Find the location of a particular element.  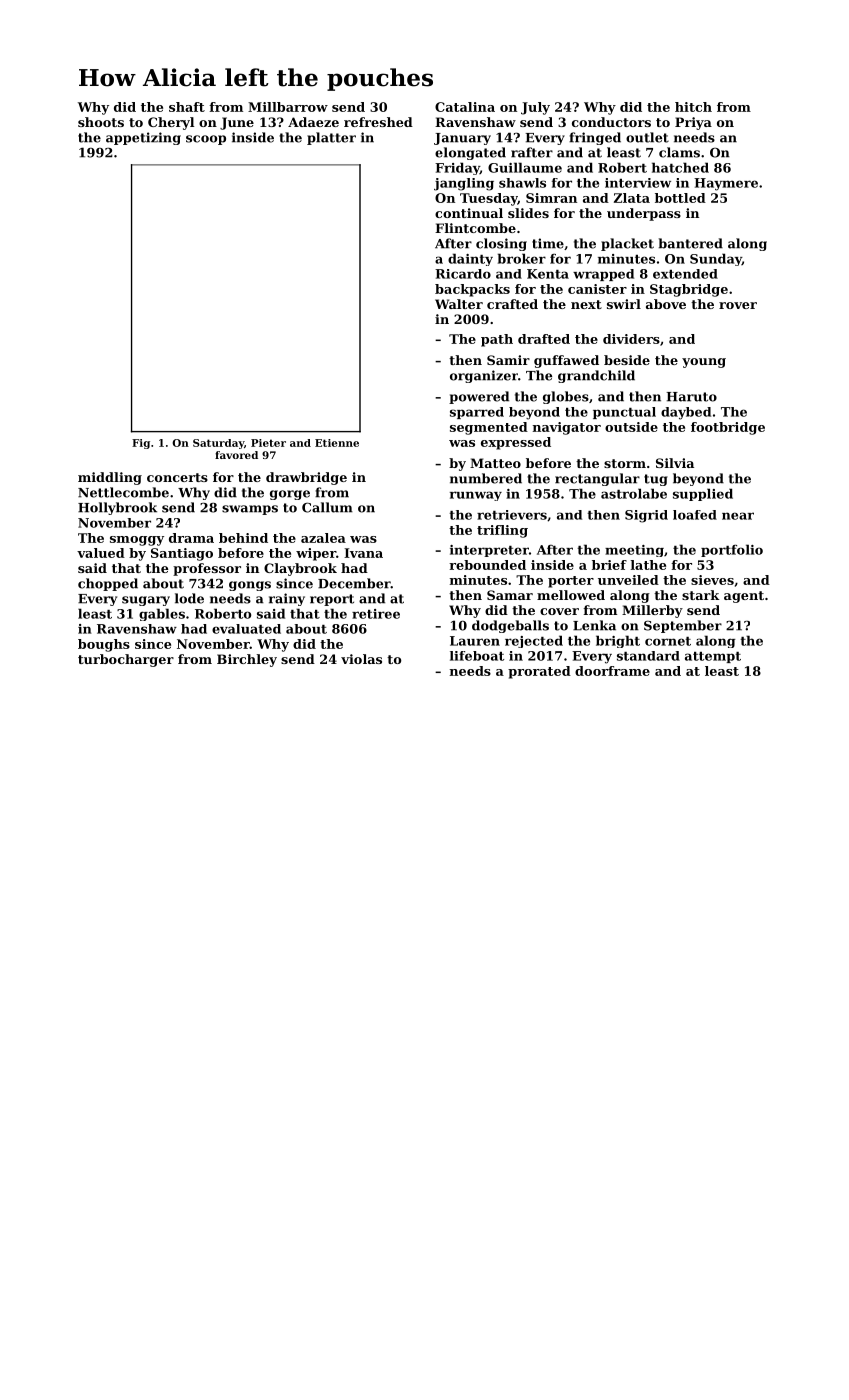

platter is located at coordinates (331, 138).
